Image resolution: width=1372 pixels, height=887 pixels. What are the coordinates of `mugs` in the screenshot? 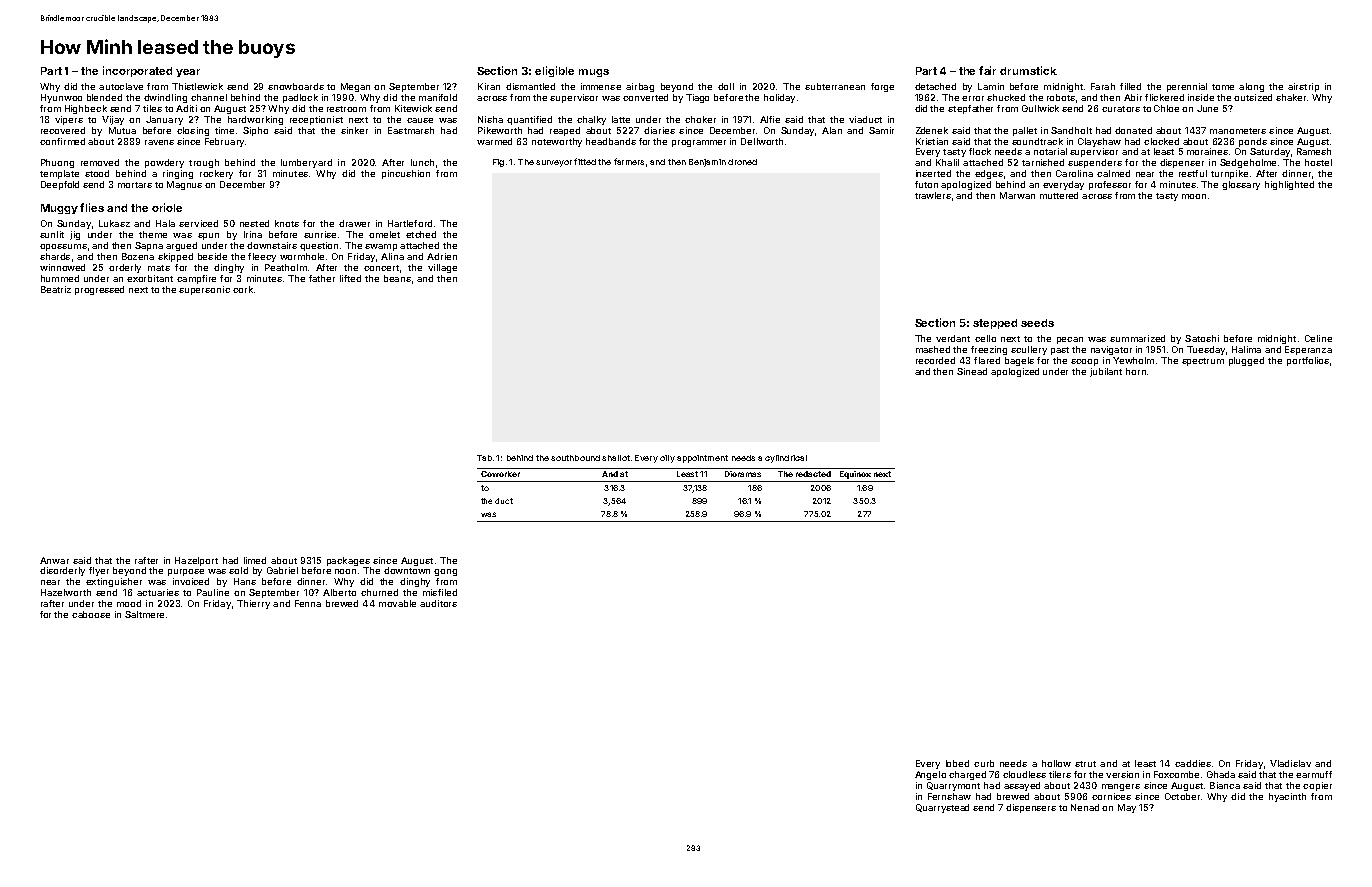 It's located at (594, 73).
